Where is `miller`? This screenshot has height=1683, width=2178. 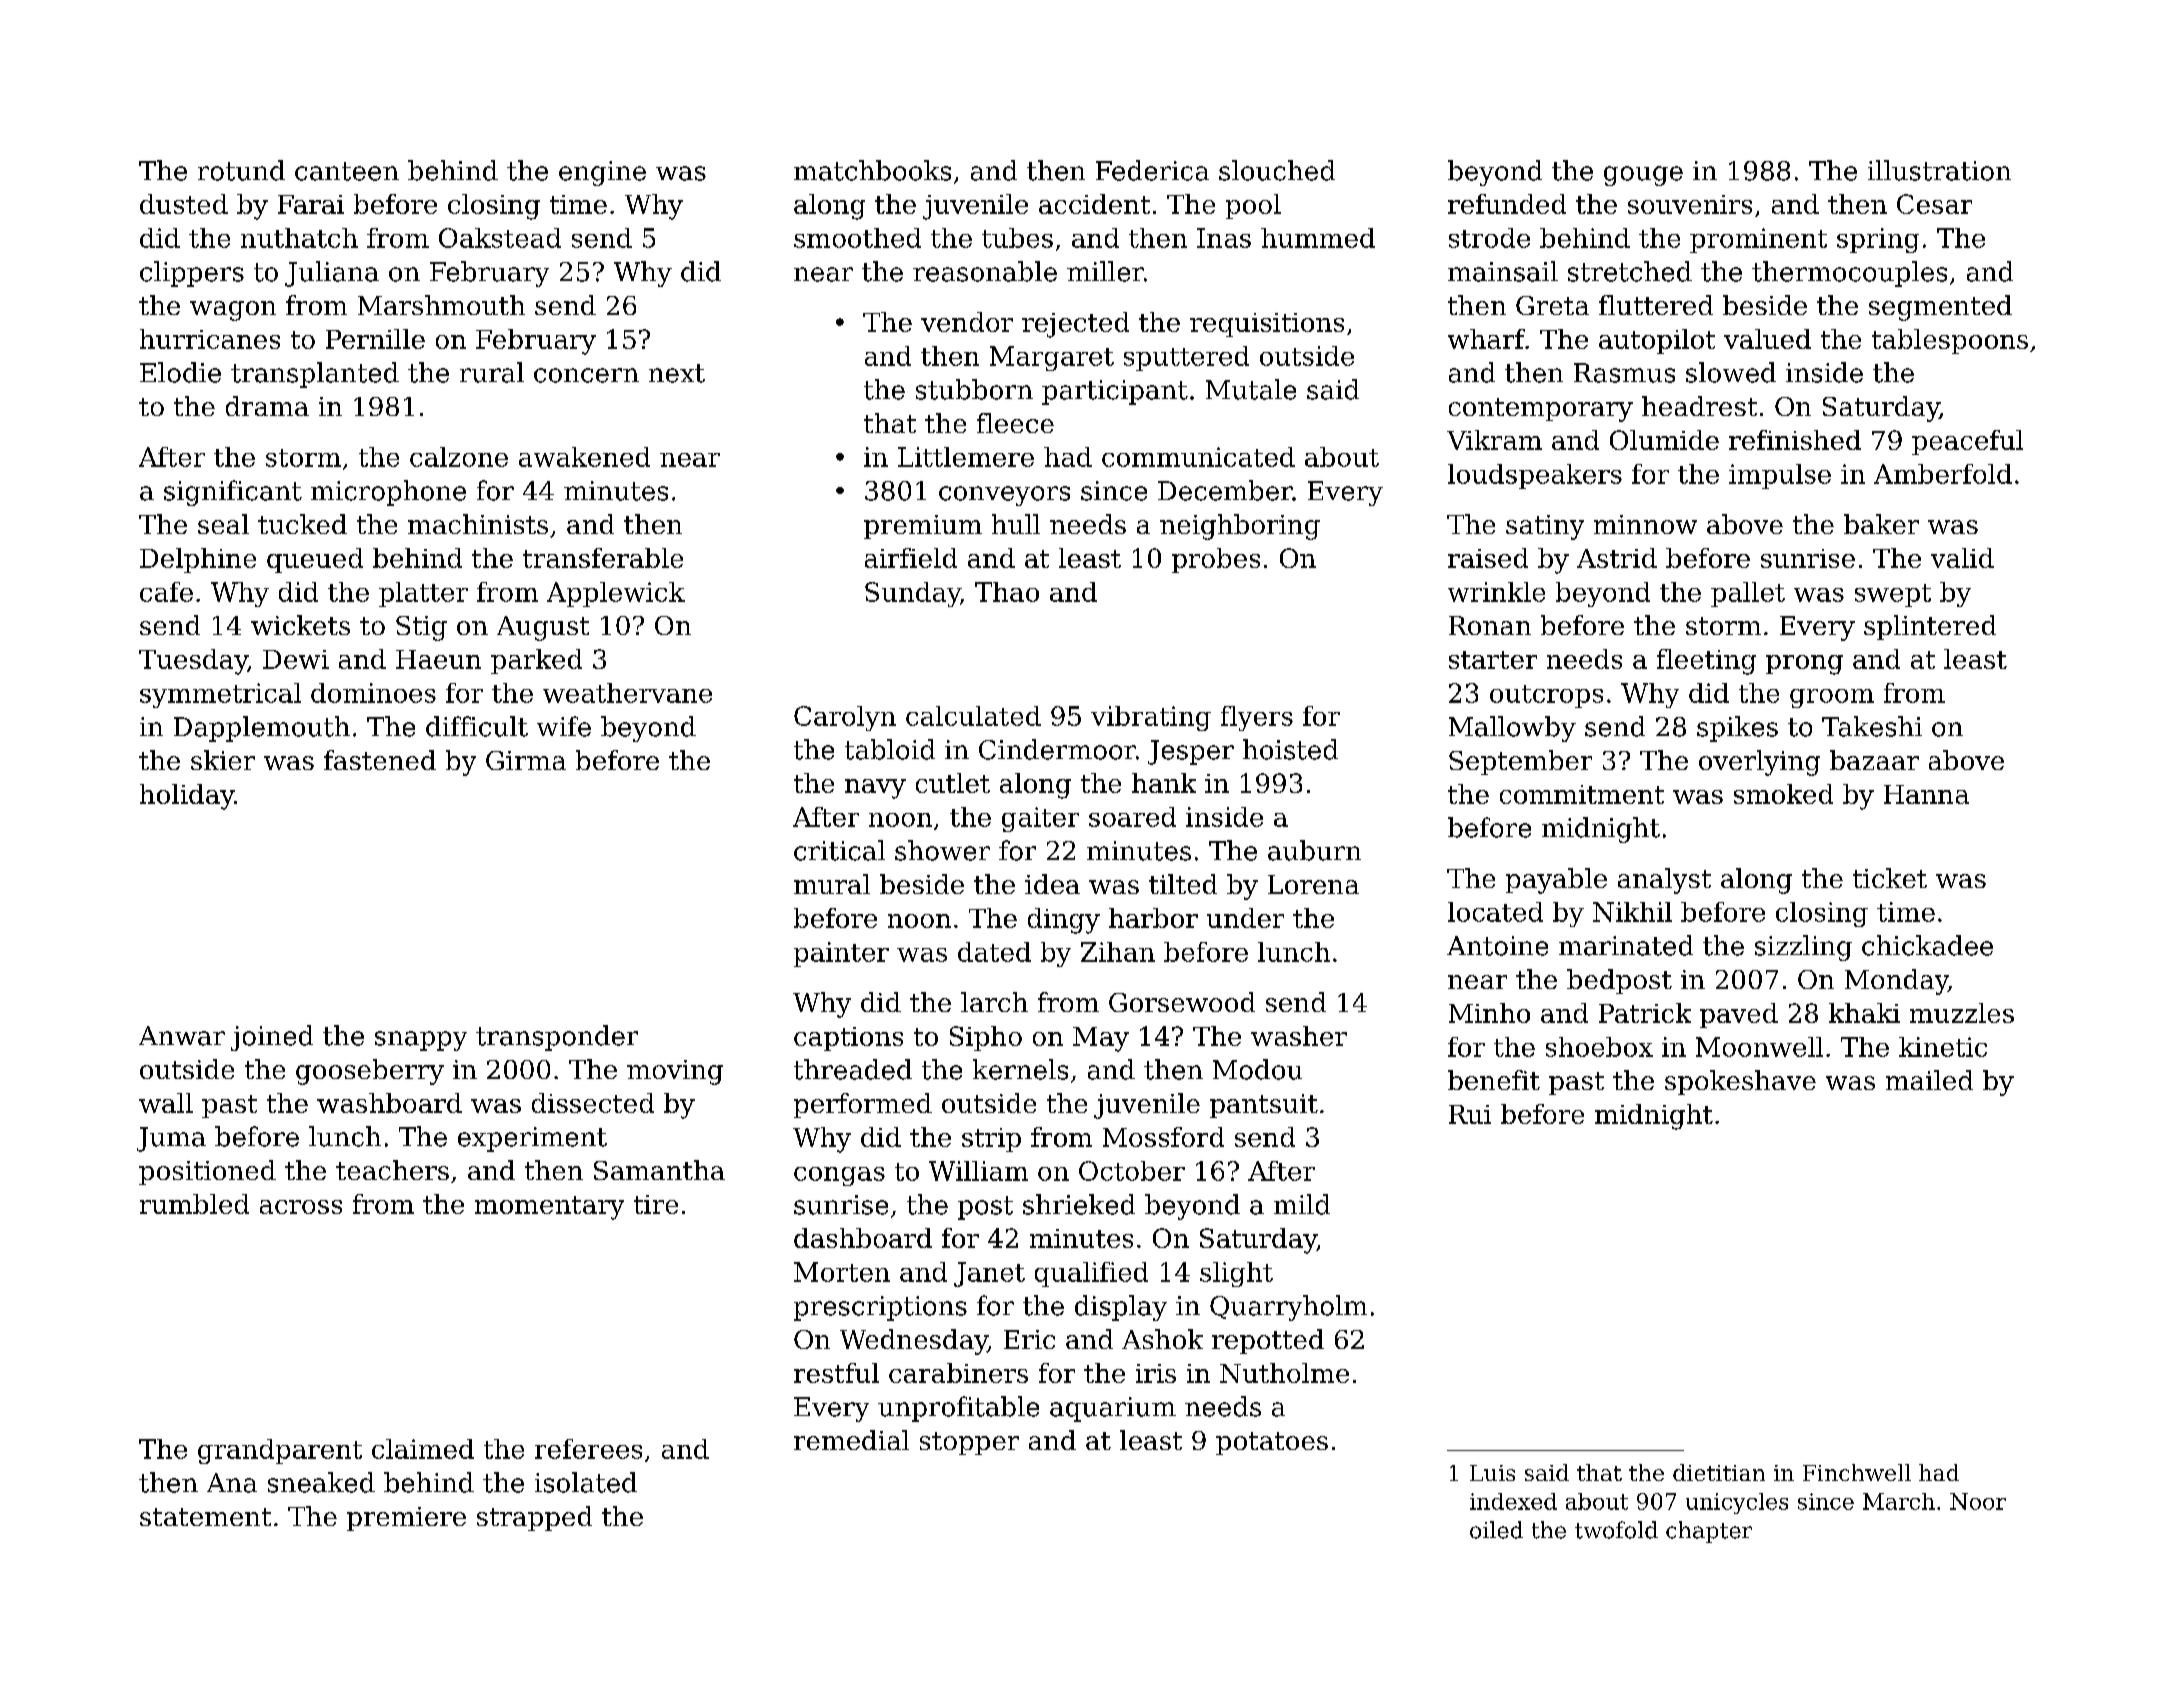
miller is located at coordinates (1105, 271).
